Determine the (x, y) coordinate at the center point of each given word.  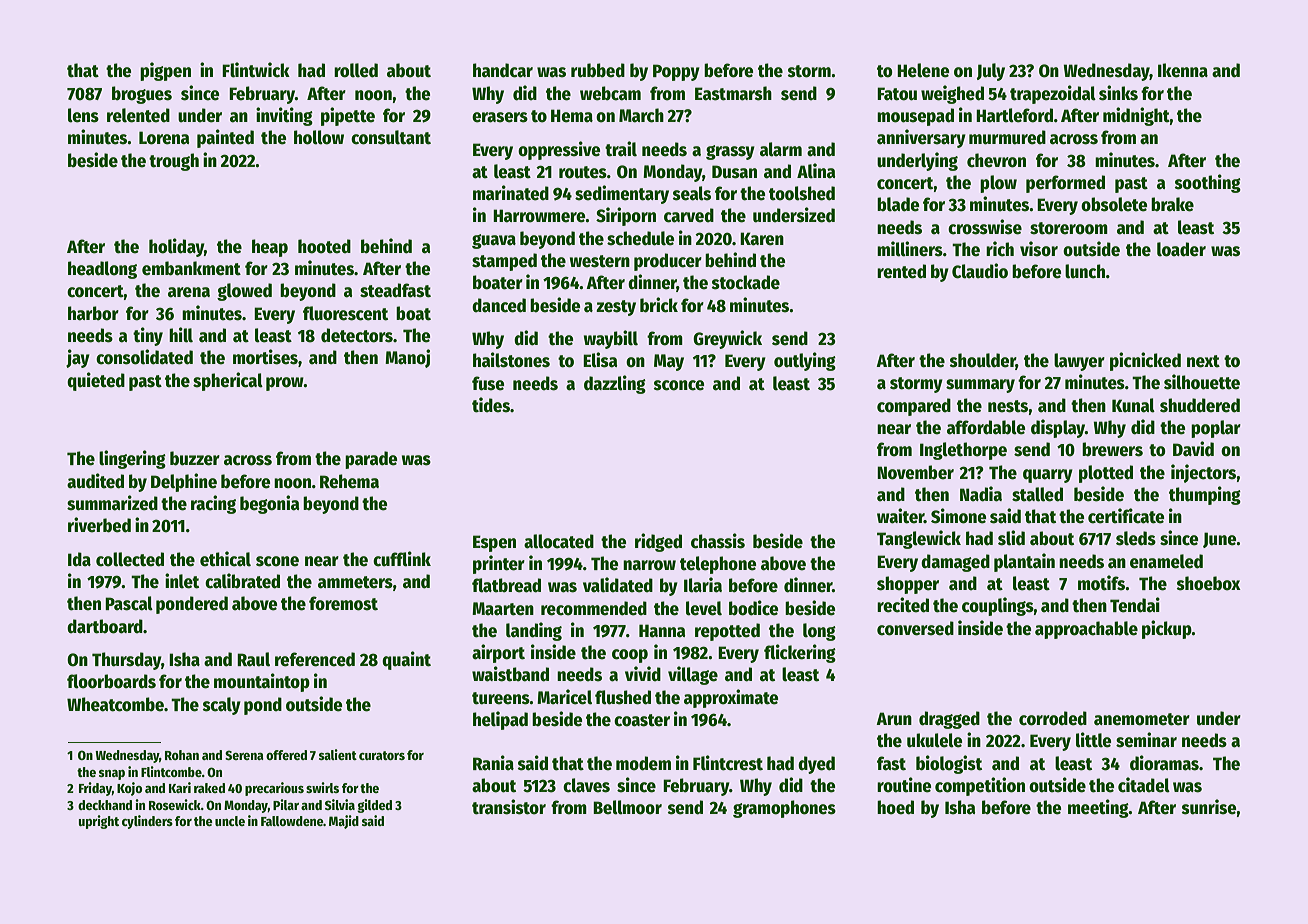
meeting (1098, 808)
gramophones (784, 809)
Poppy (676, 72)
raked (209, 788)
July (991, 72)
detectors (357, 335)
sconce (679, 385)
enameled (1166, 561)
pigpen (165, 71)
